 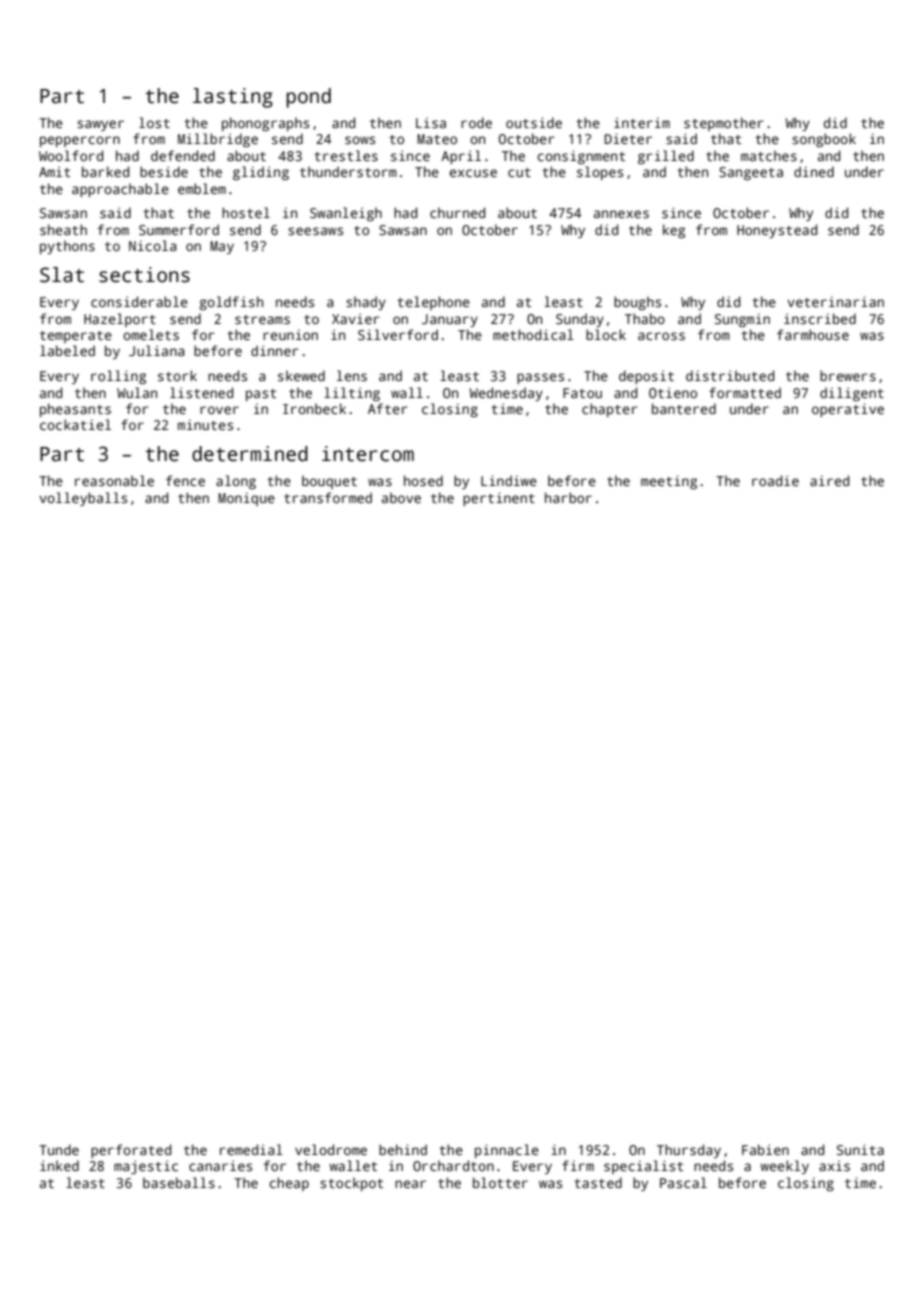 I want to click on Lisa, so click(x=431, y=122).
